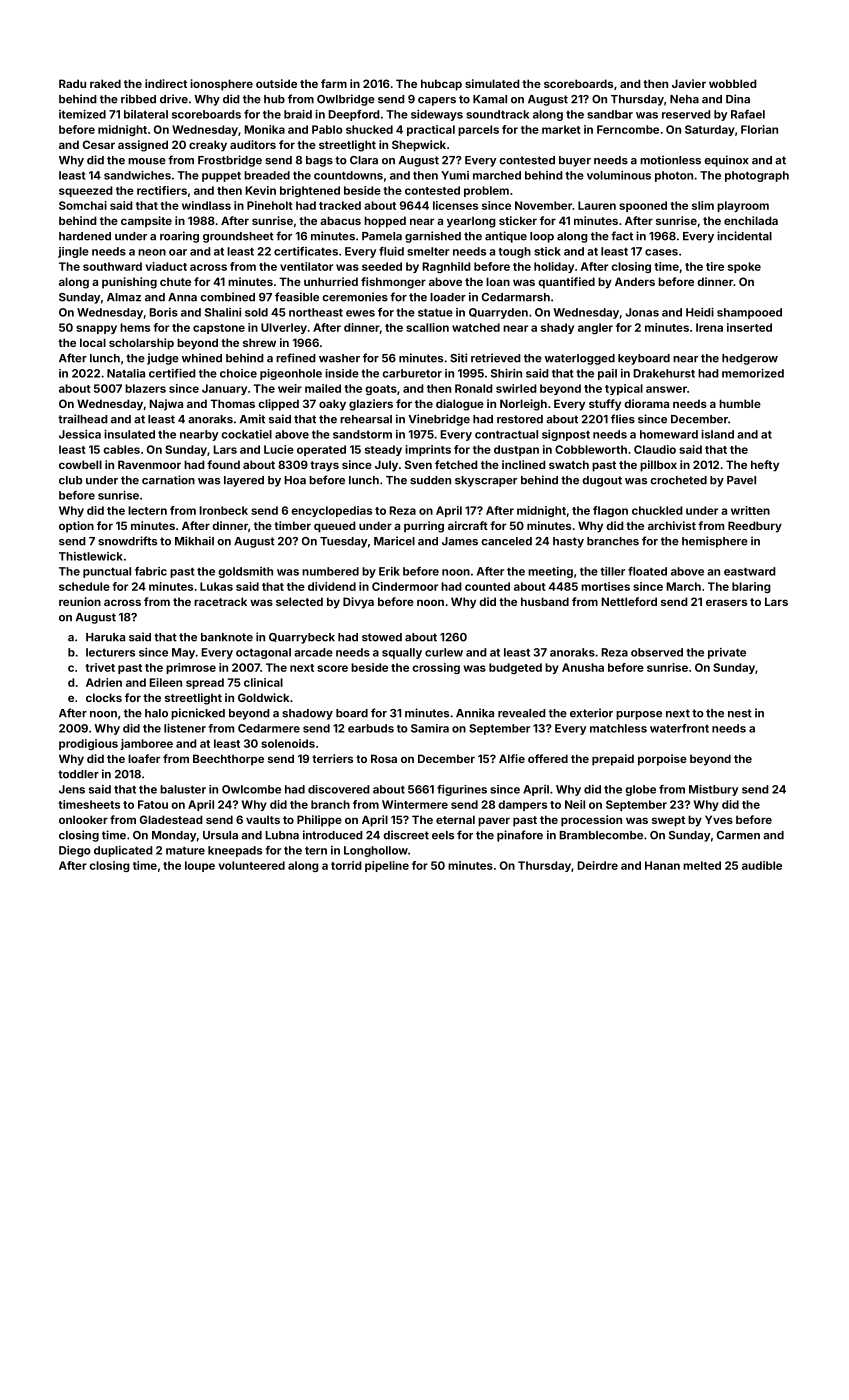 The image size is (849, 1400). Describe the element at coordinates (127, 541) in the screenshot. I see `snowdrifts` at that location.
